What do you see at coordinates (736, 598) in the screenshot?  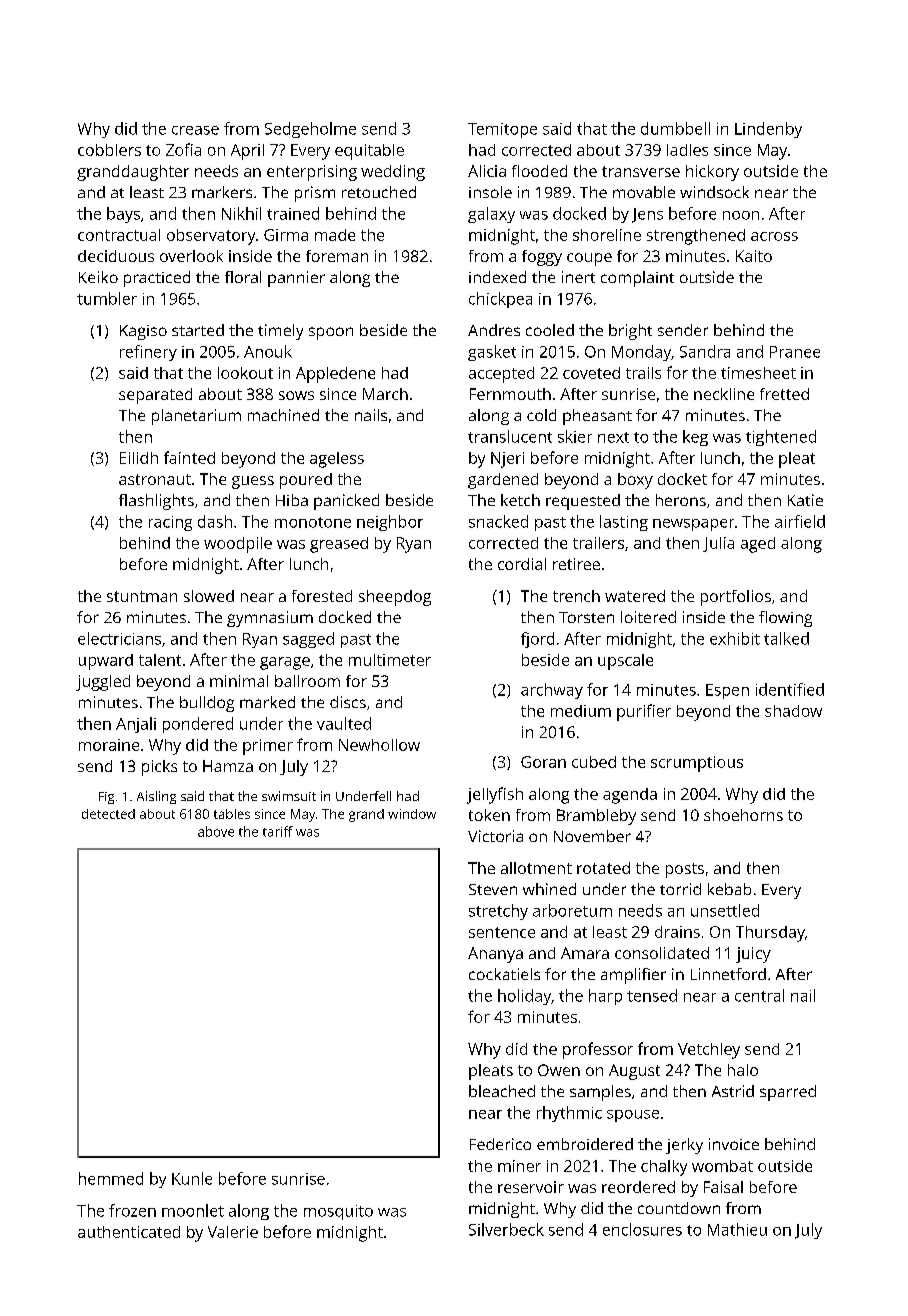 I see `portfolios` at bounding box center [736, 598].
